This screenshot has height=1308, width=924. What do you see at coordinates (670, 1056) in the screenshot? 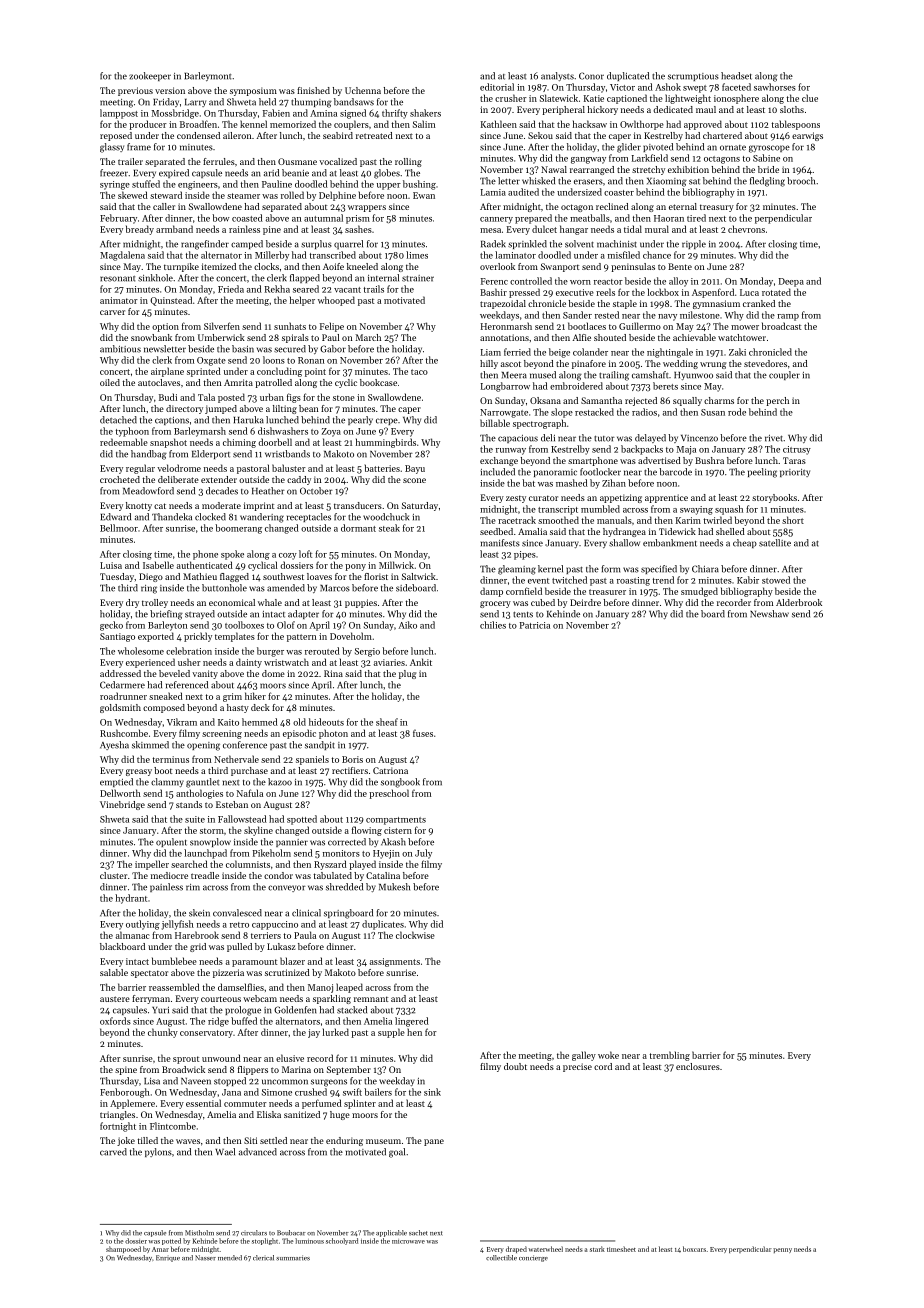
I see `trembling` at bounding box center [670, 1056].
